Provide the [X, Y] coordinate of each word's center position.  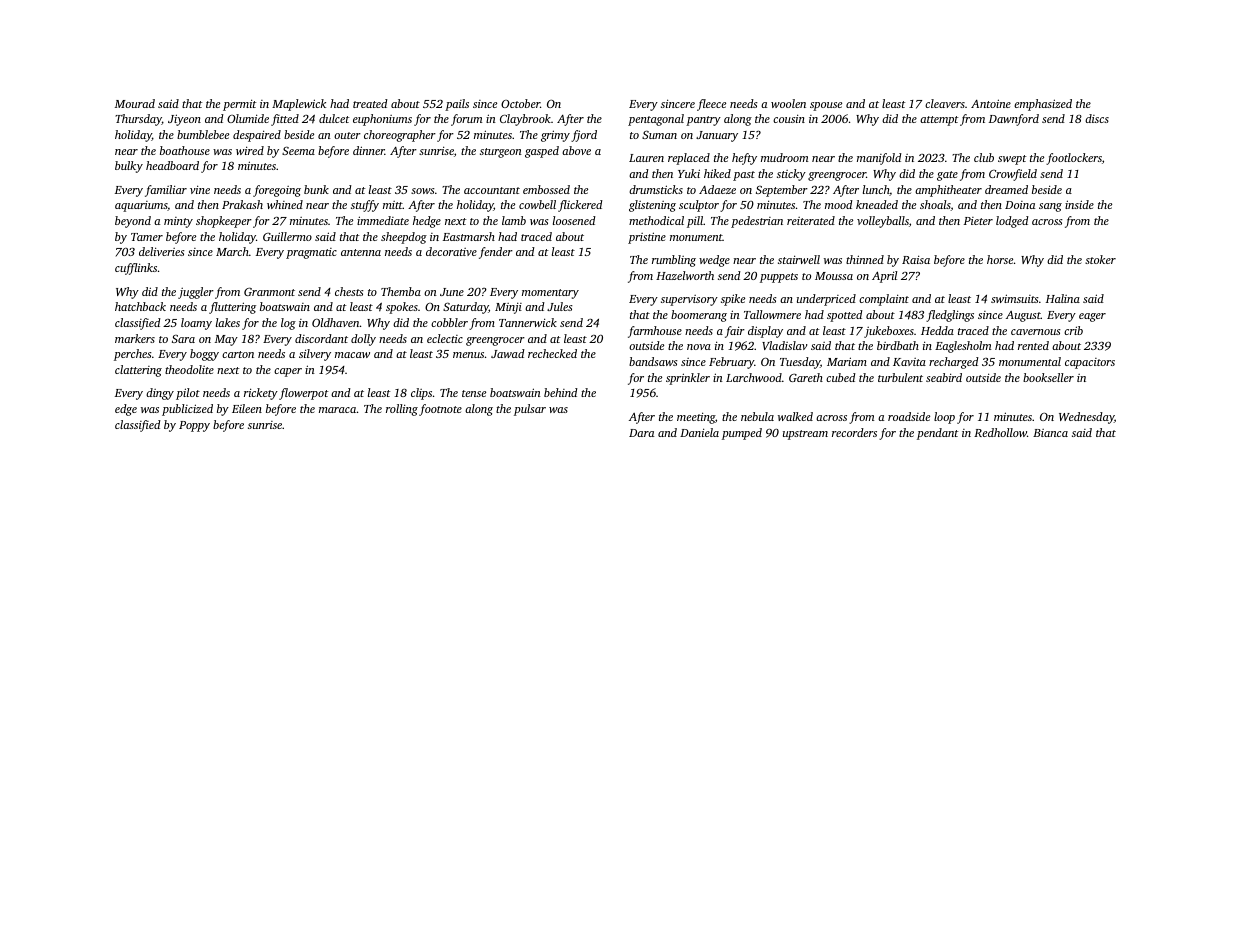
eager [1092, 317]
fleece [711, 105]
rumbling [674, 261]
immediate [383, 220]
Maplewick [299, 105]
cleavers [945, 103]
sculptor [699, 206]
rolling [402, 410]
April [884, 277]
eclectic [445, 338]
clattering [138, 371]
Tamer [147, 237]
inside [1079, 204]
